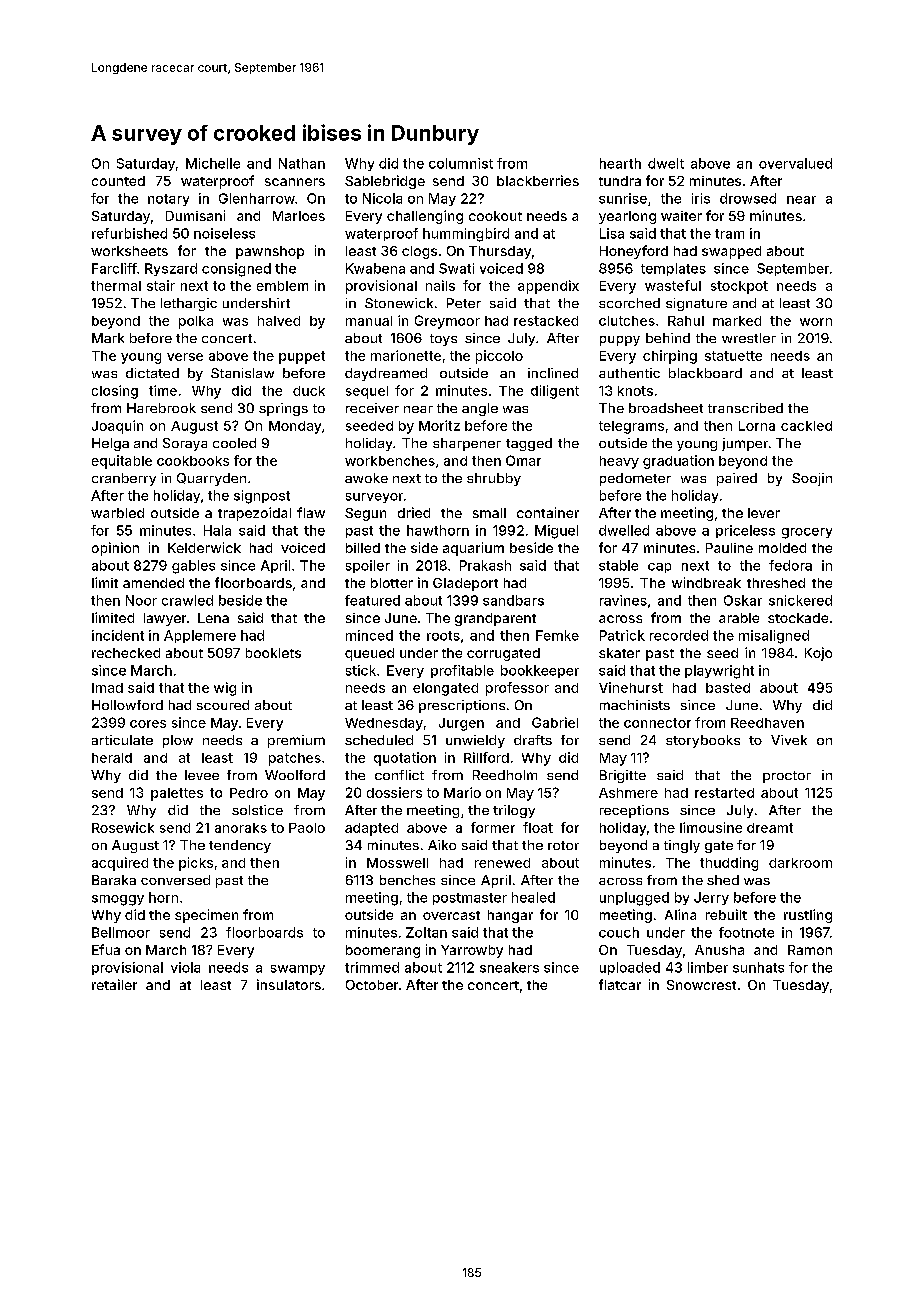 Image resolution: width=924 pixels, height=1308 pixels. What do you see at coordinates (701, 985) in the screenshot?
I see `Snowcrest` at bounding box center [701, 985].
